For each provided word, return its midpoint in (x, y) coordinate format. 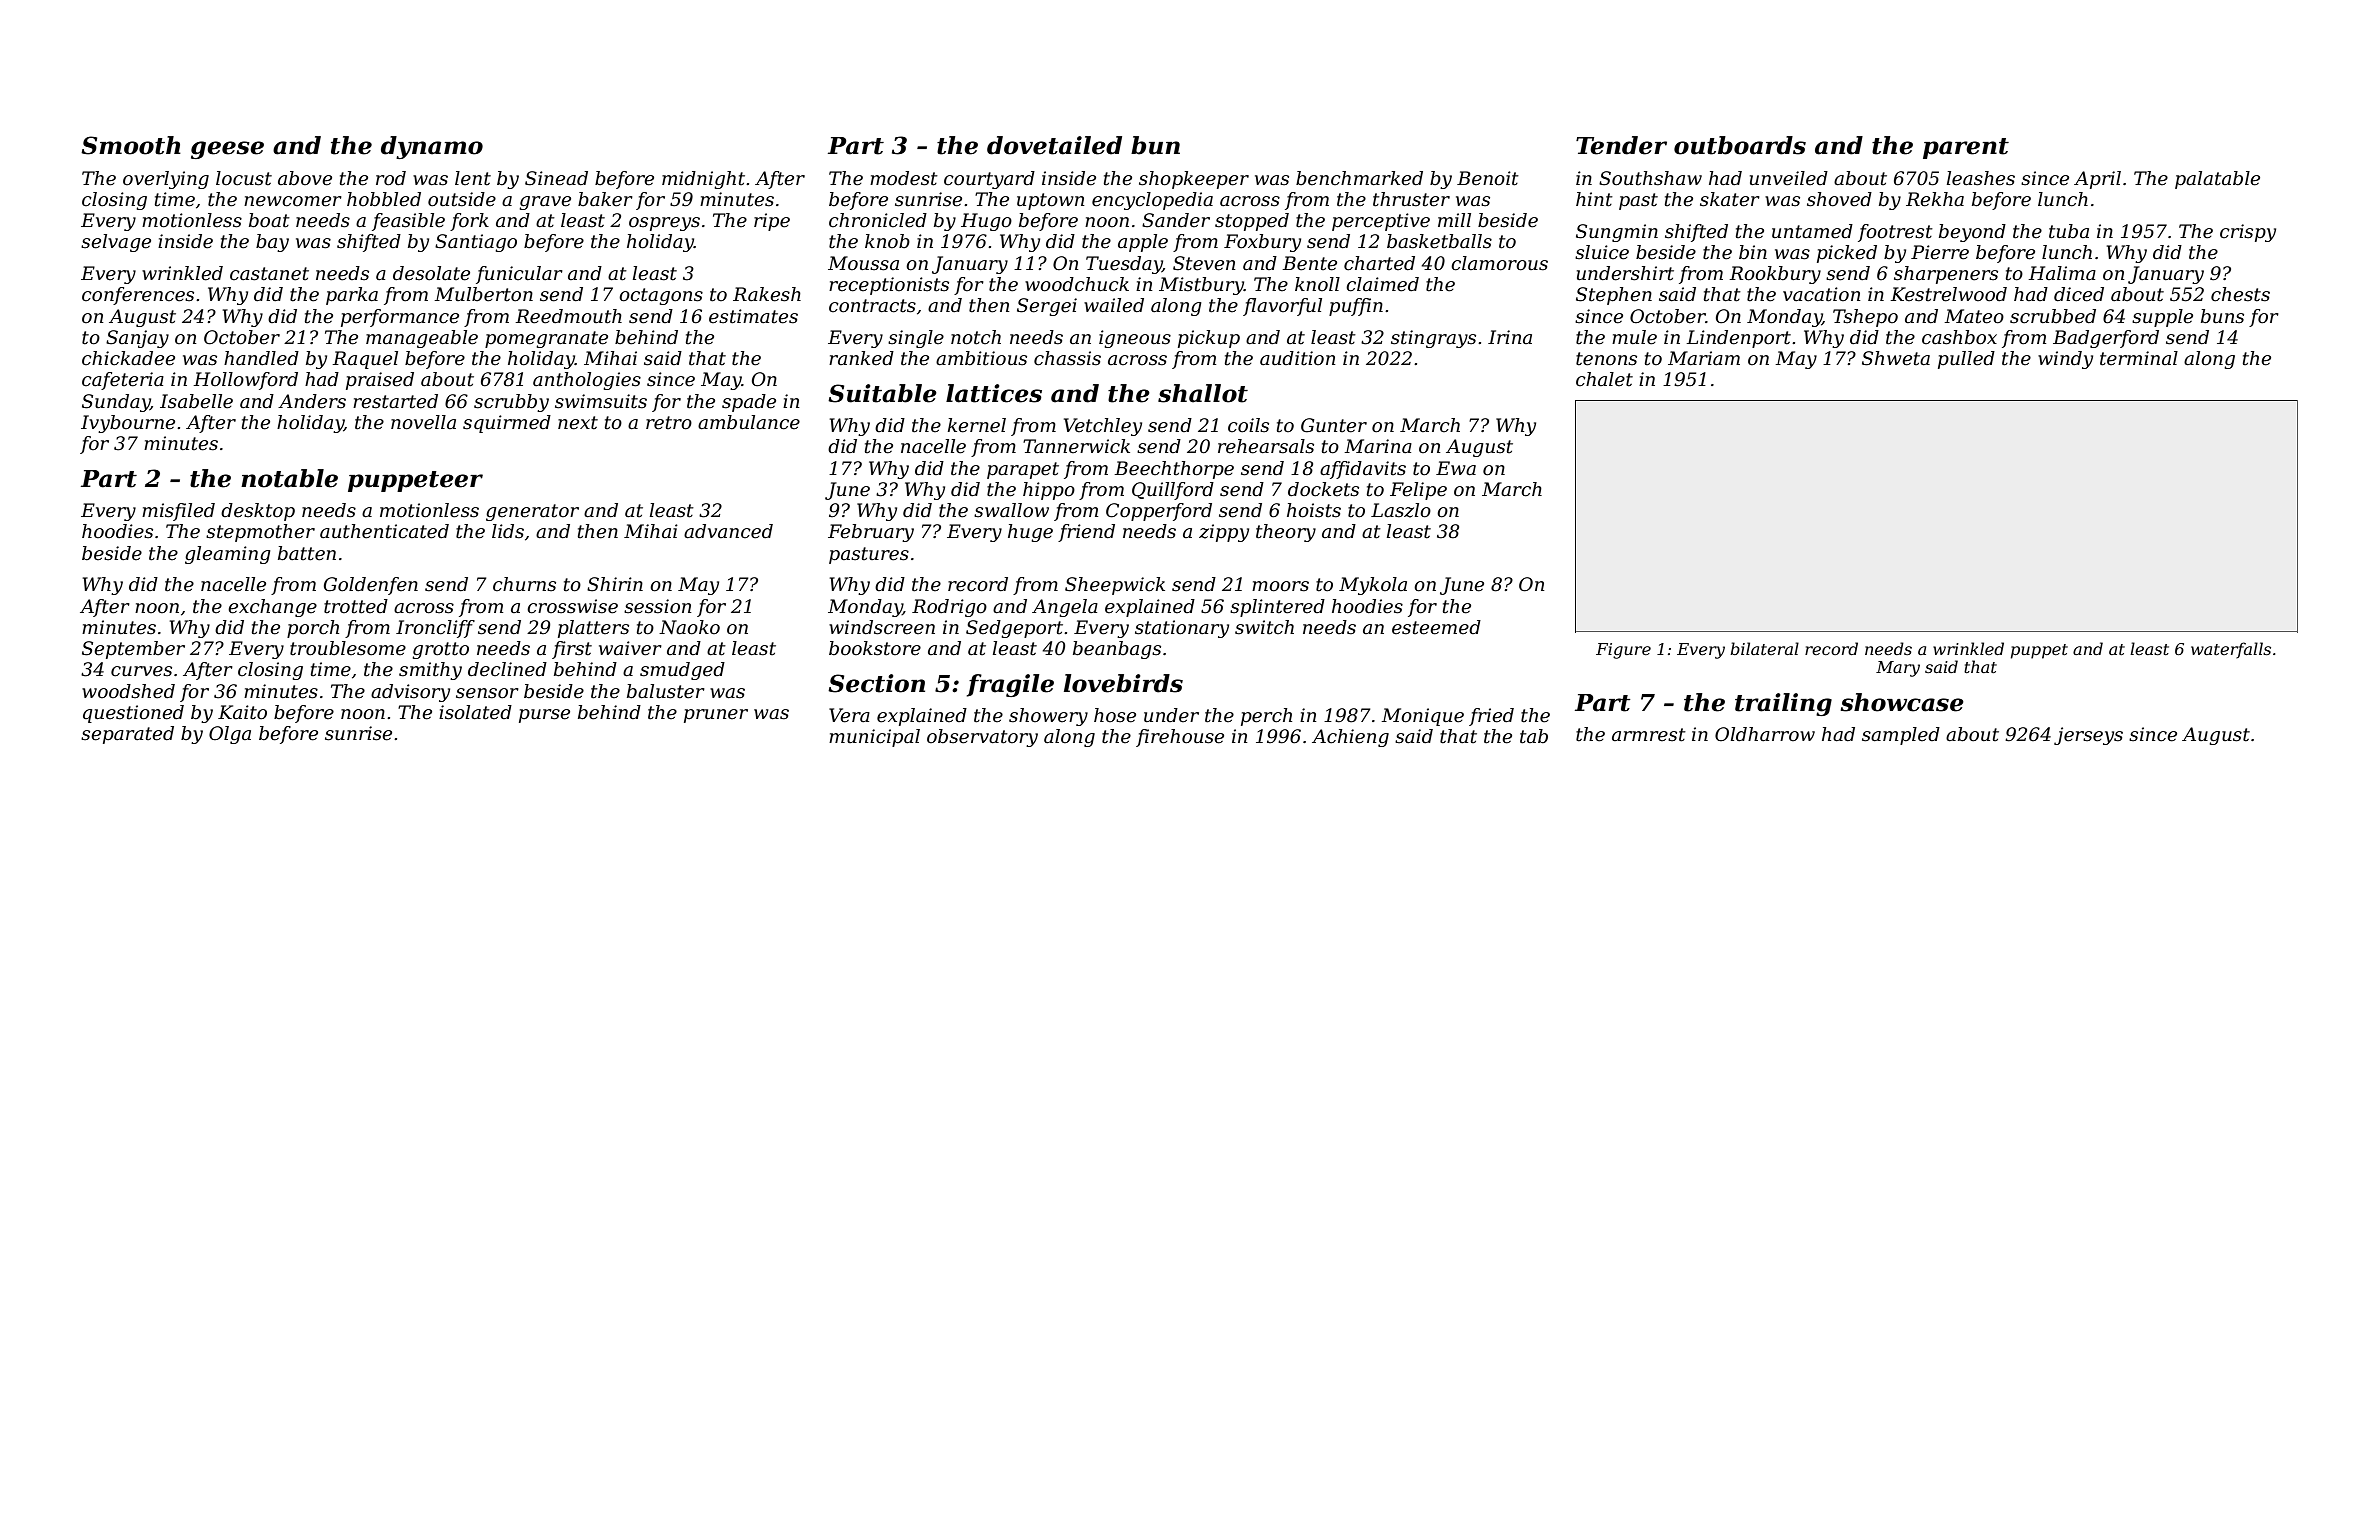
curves (141, 671)
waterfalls (2231, 650)
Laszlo (1401, 510)
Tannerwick (1076, 446)
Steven (1204, 263)
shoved (1839, 199)
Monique (1422, 717)
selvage (116, 243)
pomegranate (546, 339)
